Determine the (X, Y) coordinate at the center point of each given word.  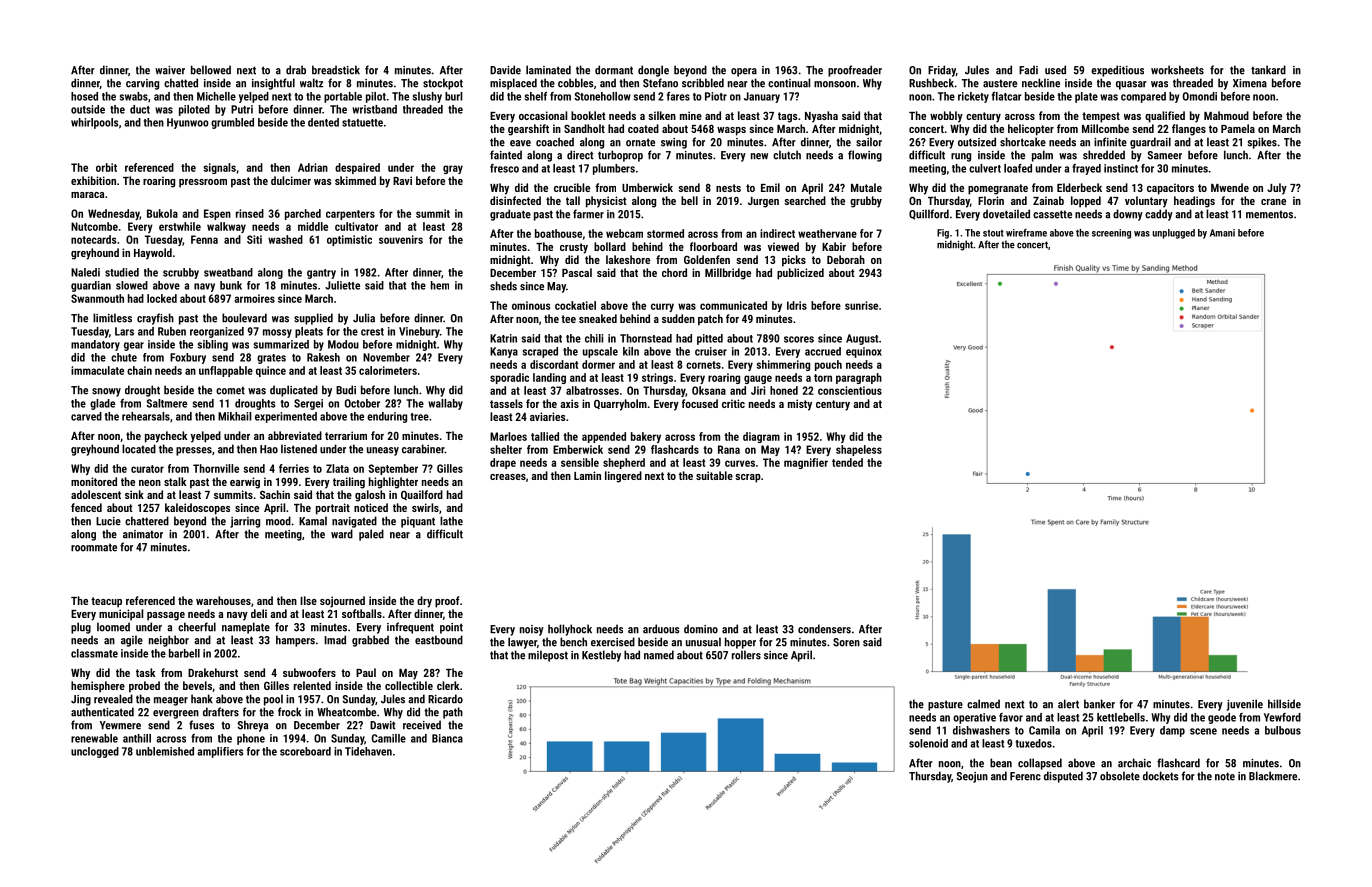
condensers (824, 629)
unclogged (95, 752)
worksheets (1177, 70)
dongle (653, 71)
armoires (254, 298)
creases (508, 477)
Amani (1222, 233)
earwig (245, 483)
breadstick (336, 70)
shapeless (859, 450)
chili (594, 338)
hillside (1284, 704)
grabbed (370, 641)
